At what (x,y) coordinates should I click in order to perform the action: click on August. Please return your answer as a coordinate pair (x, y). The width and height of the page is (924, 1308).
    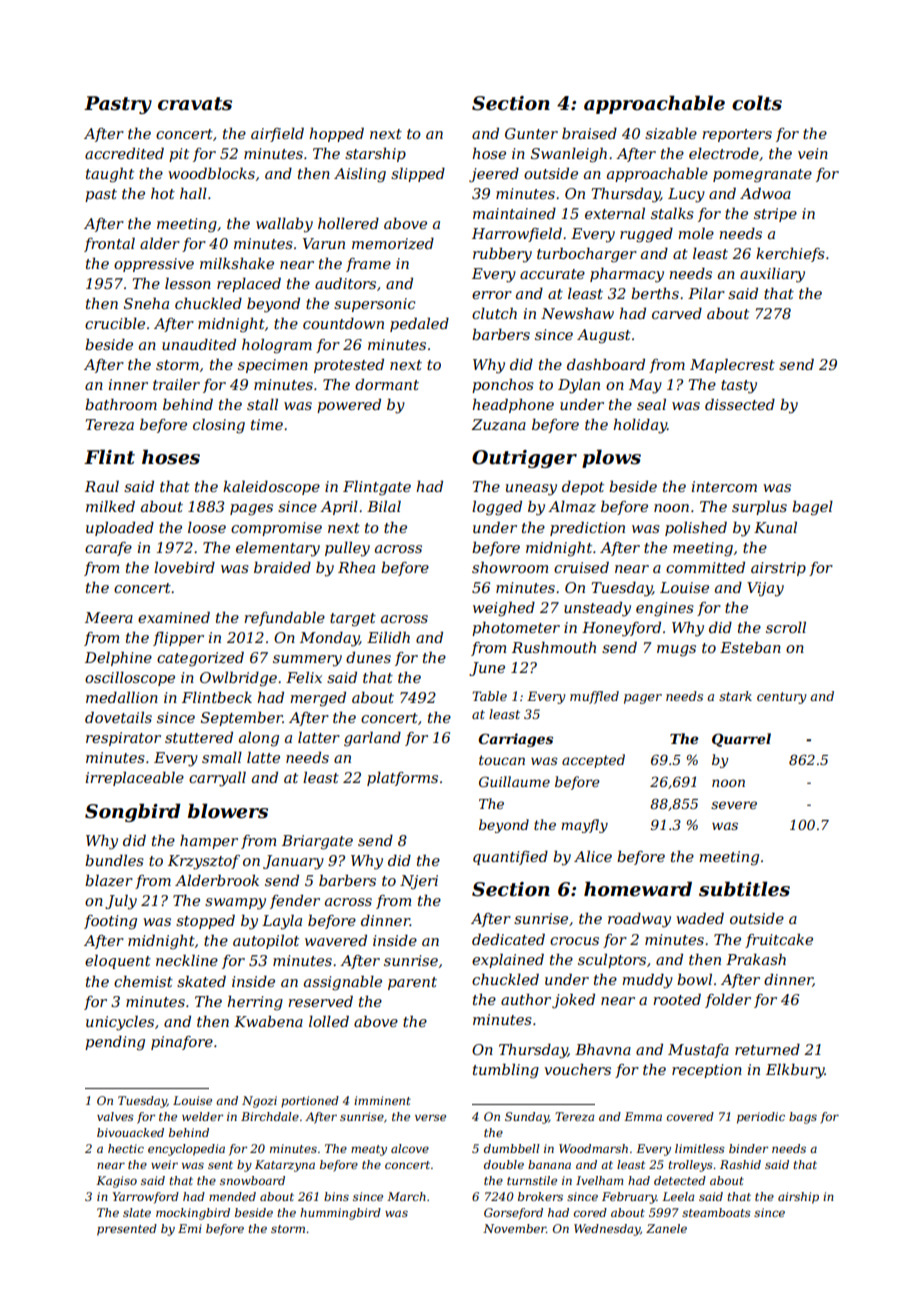
    Looking at the image, I should click on (604, 336).
